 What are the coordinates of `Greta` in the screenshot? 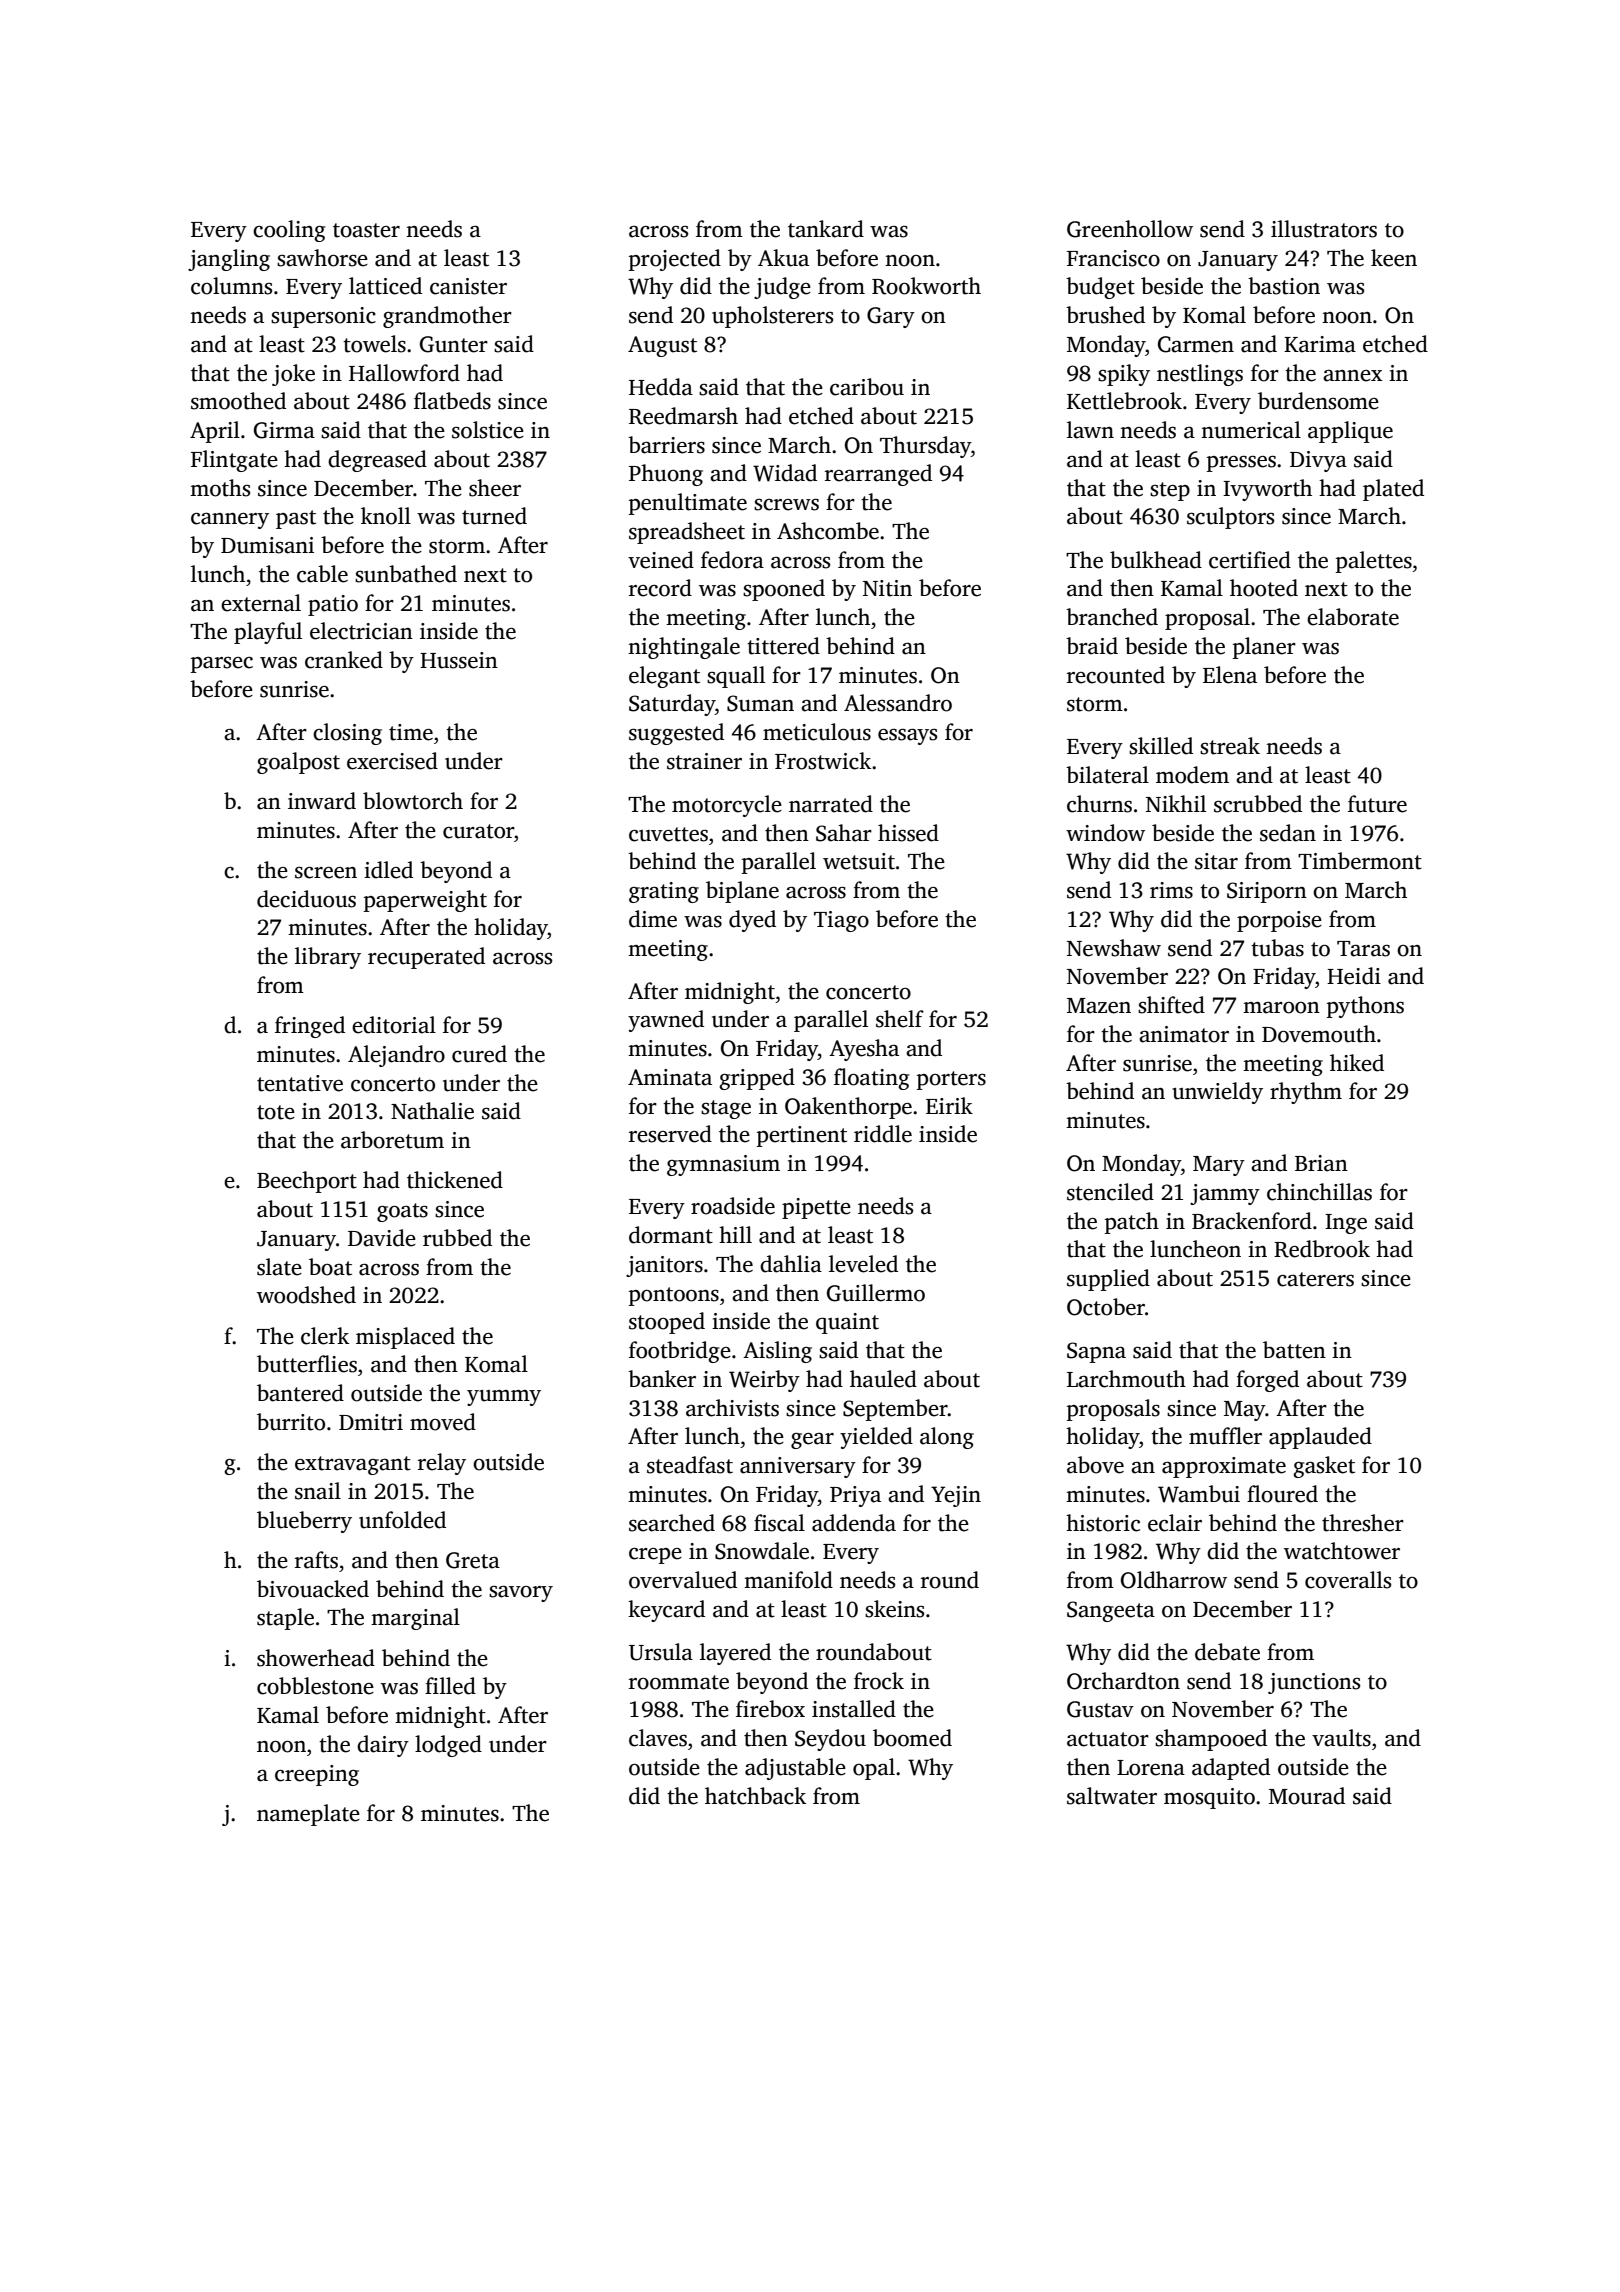 It's located at (473, 1560).
